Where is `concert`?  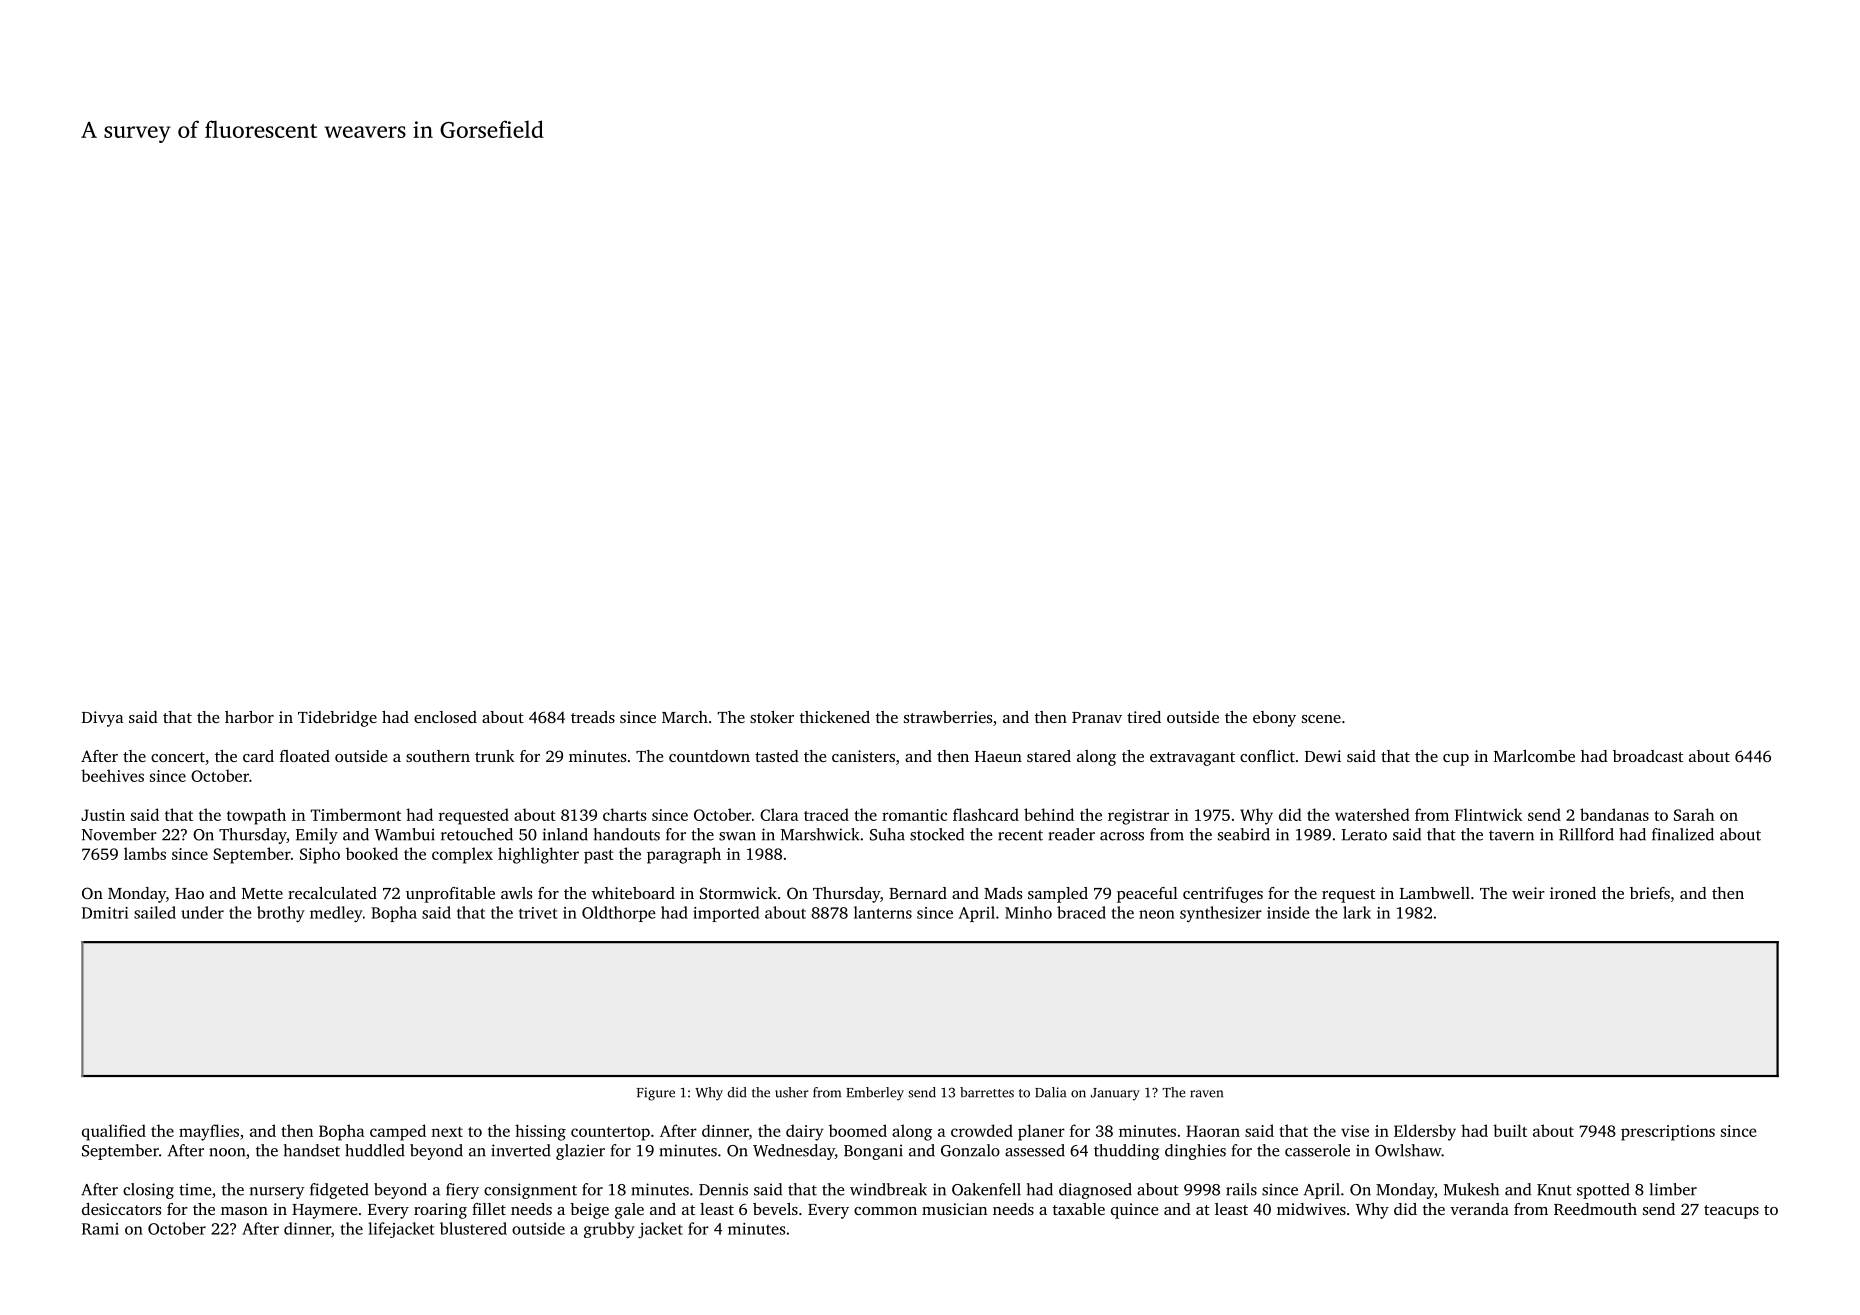 concert is located at coordinates (178, 757).
